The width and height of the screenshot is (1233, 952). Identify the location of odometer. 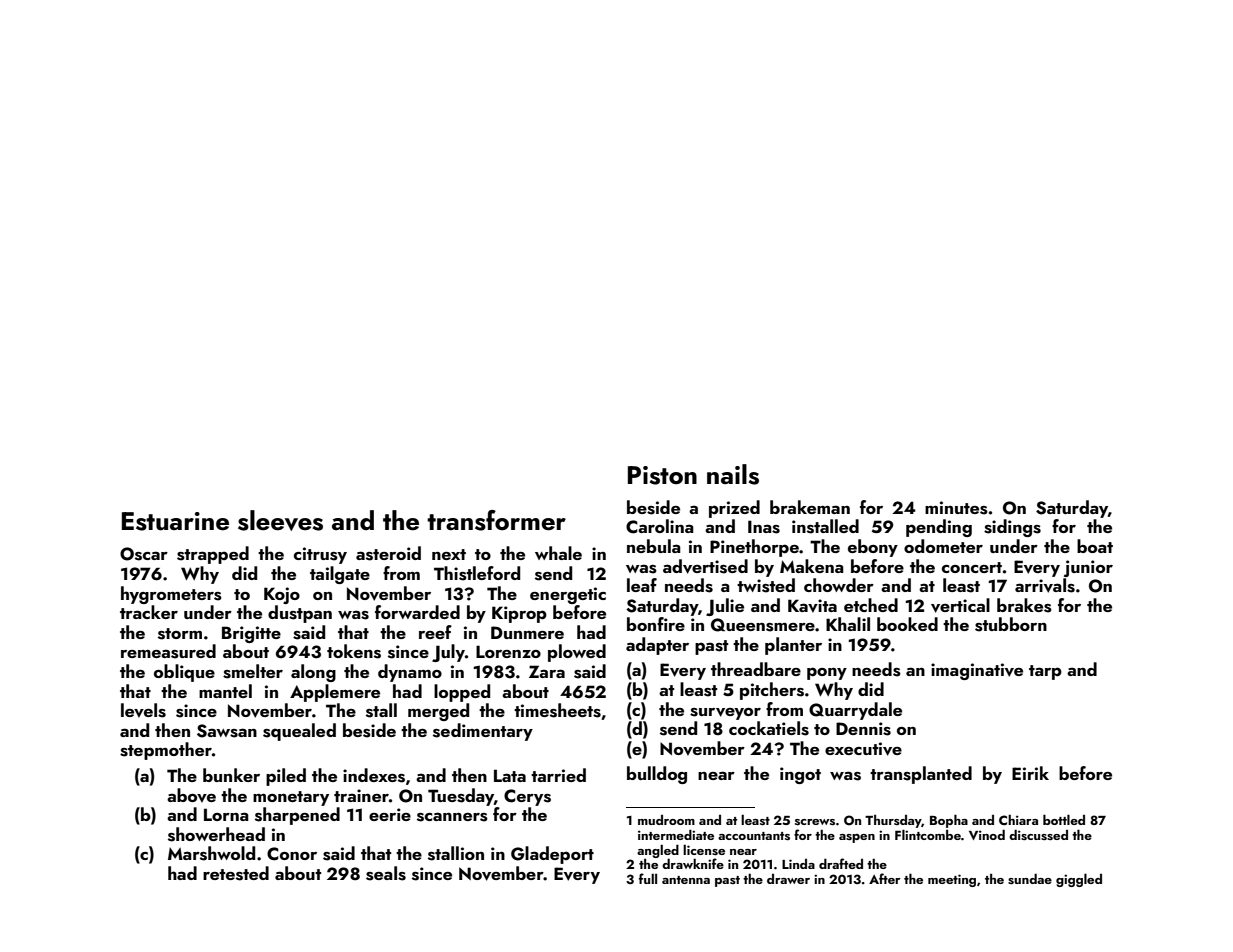
(943, 546).
